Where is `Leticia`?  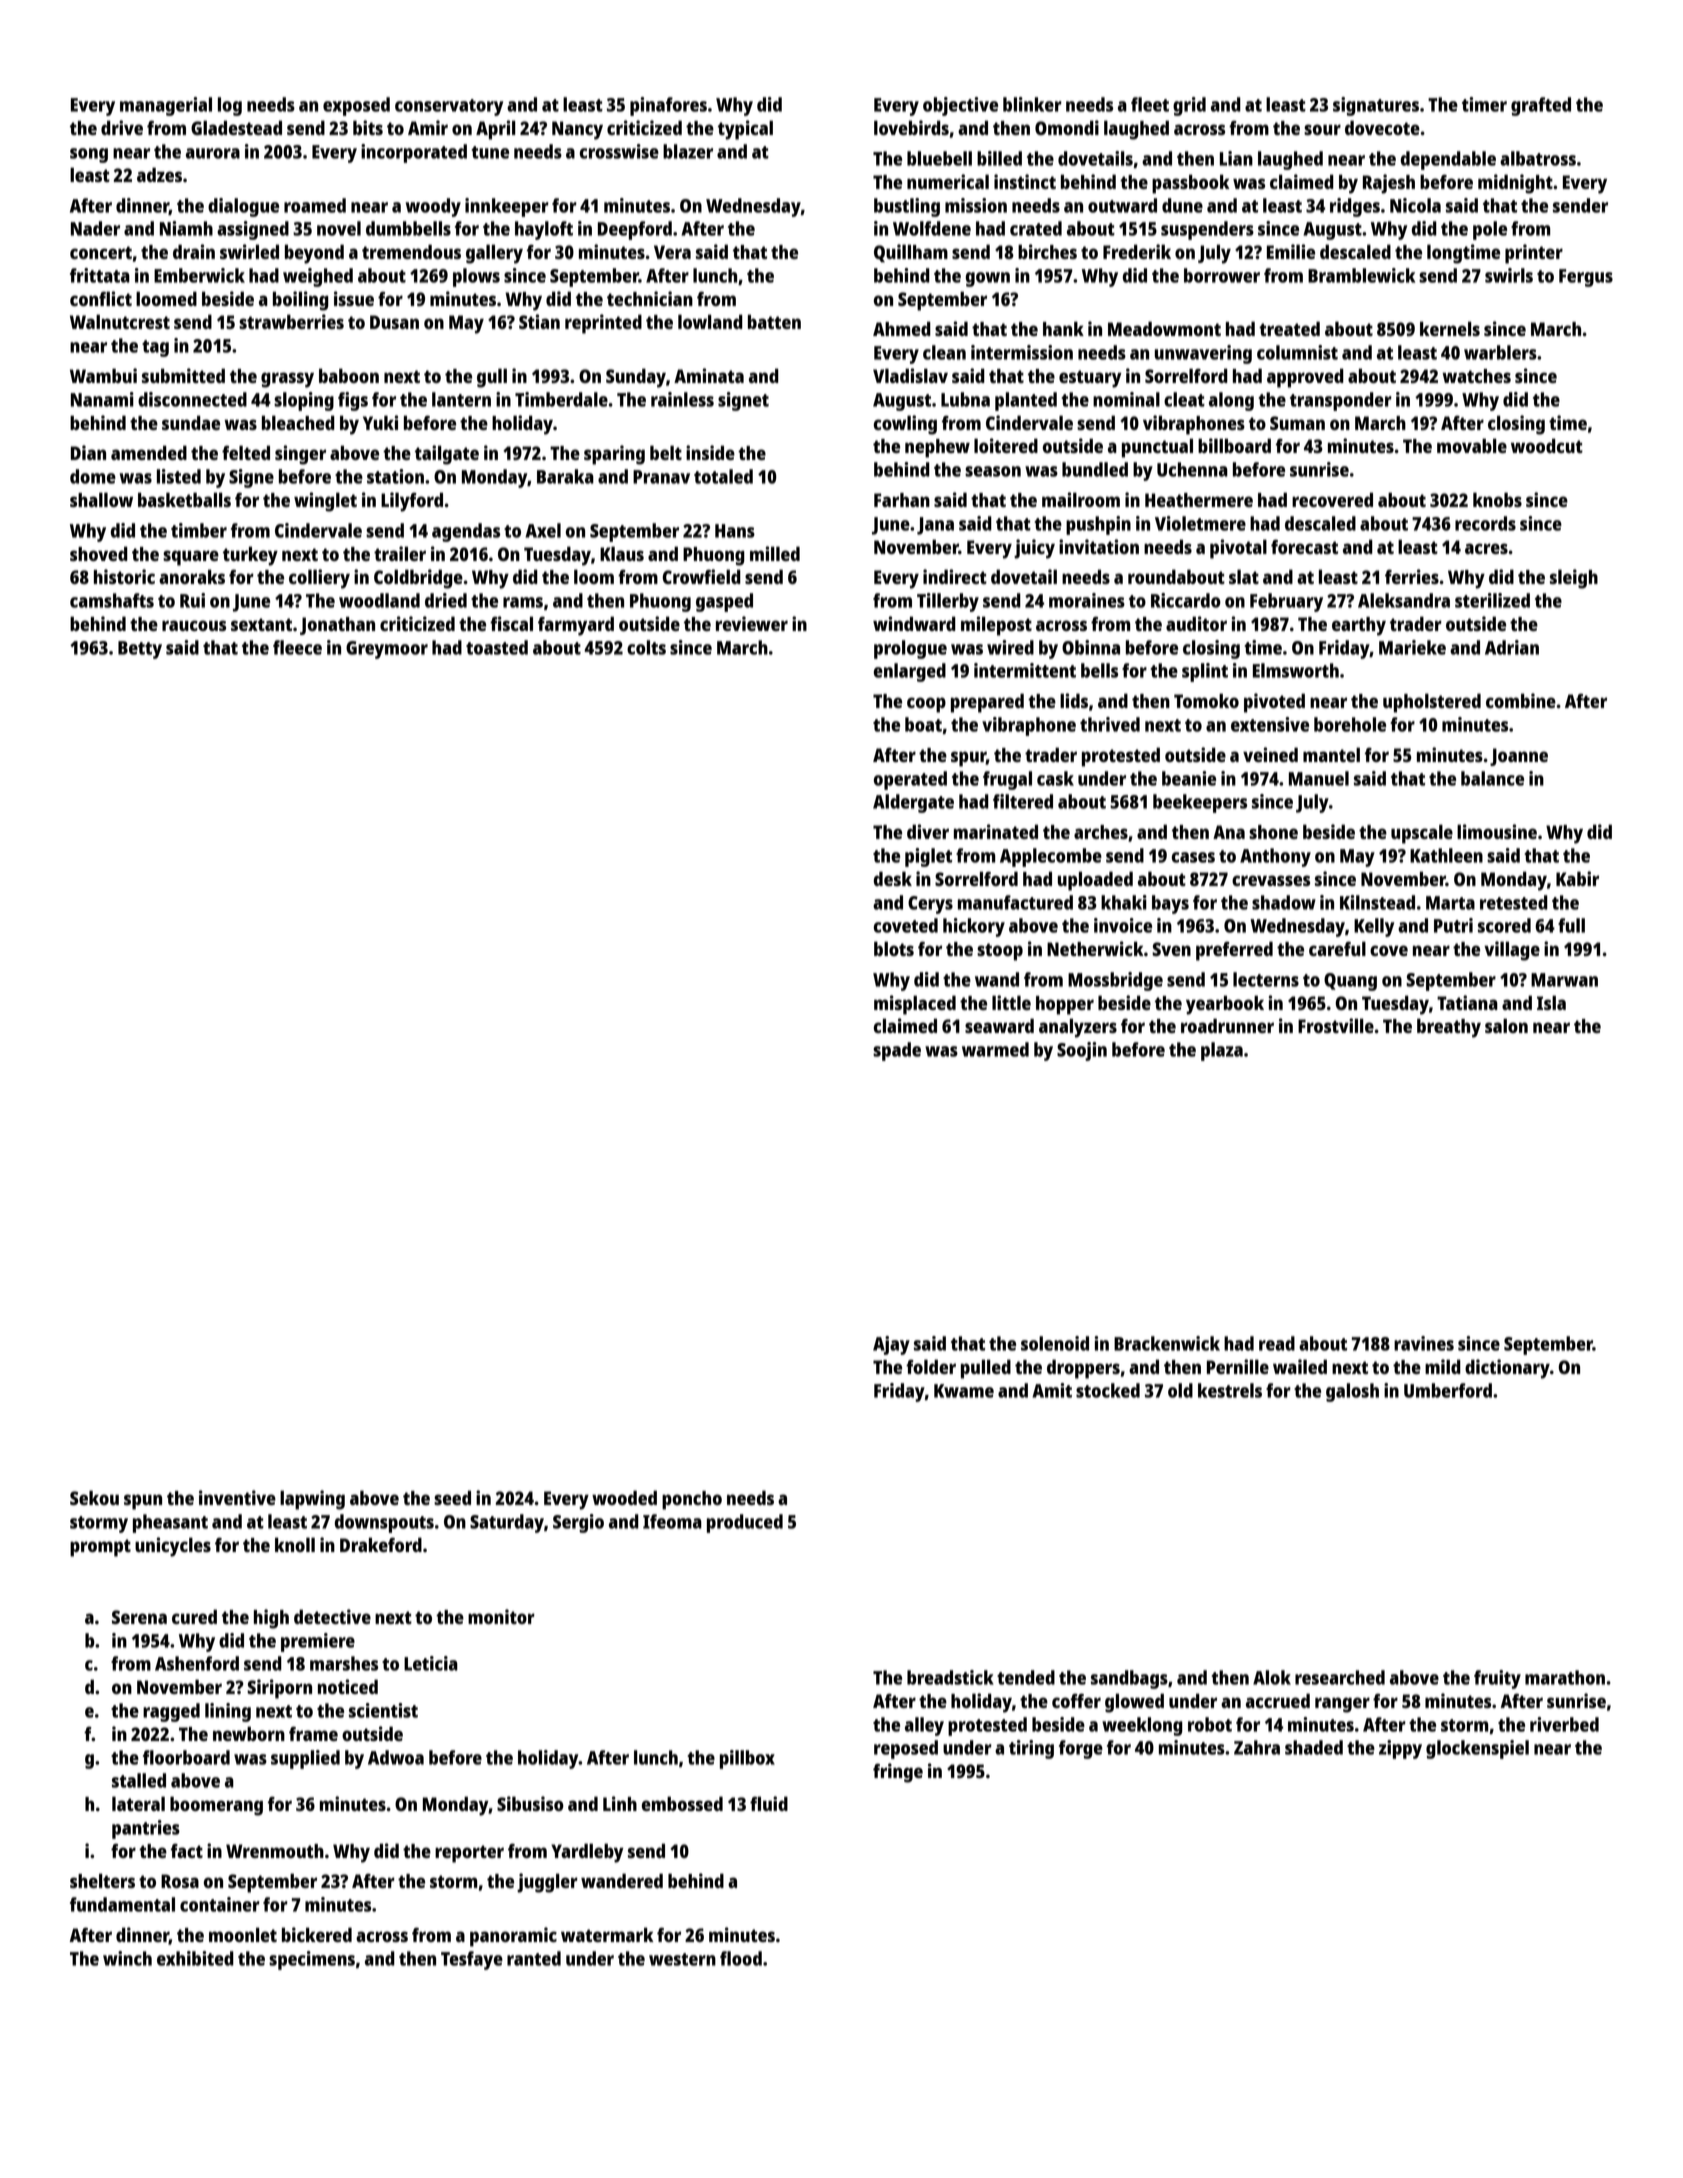 Leticia is located at coordinates (431, 1663).
